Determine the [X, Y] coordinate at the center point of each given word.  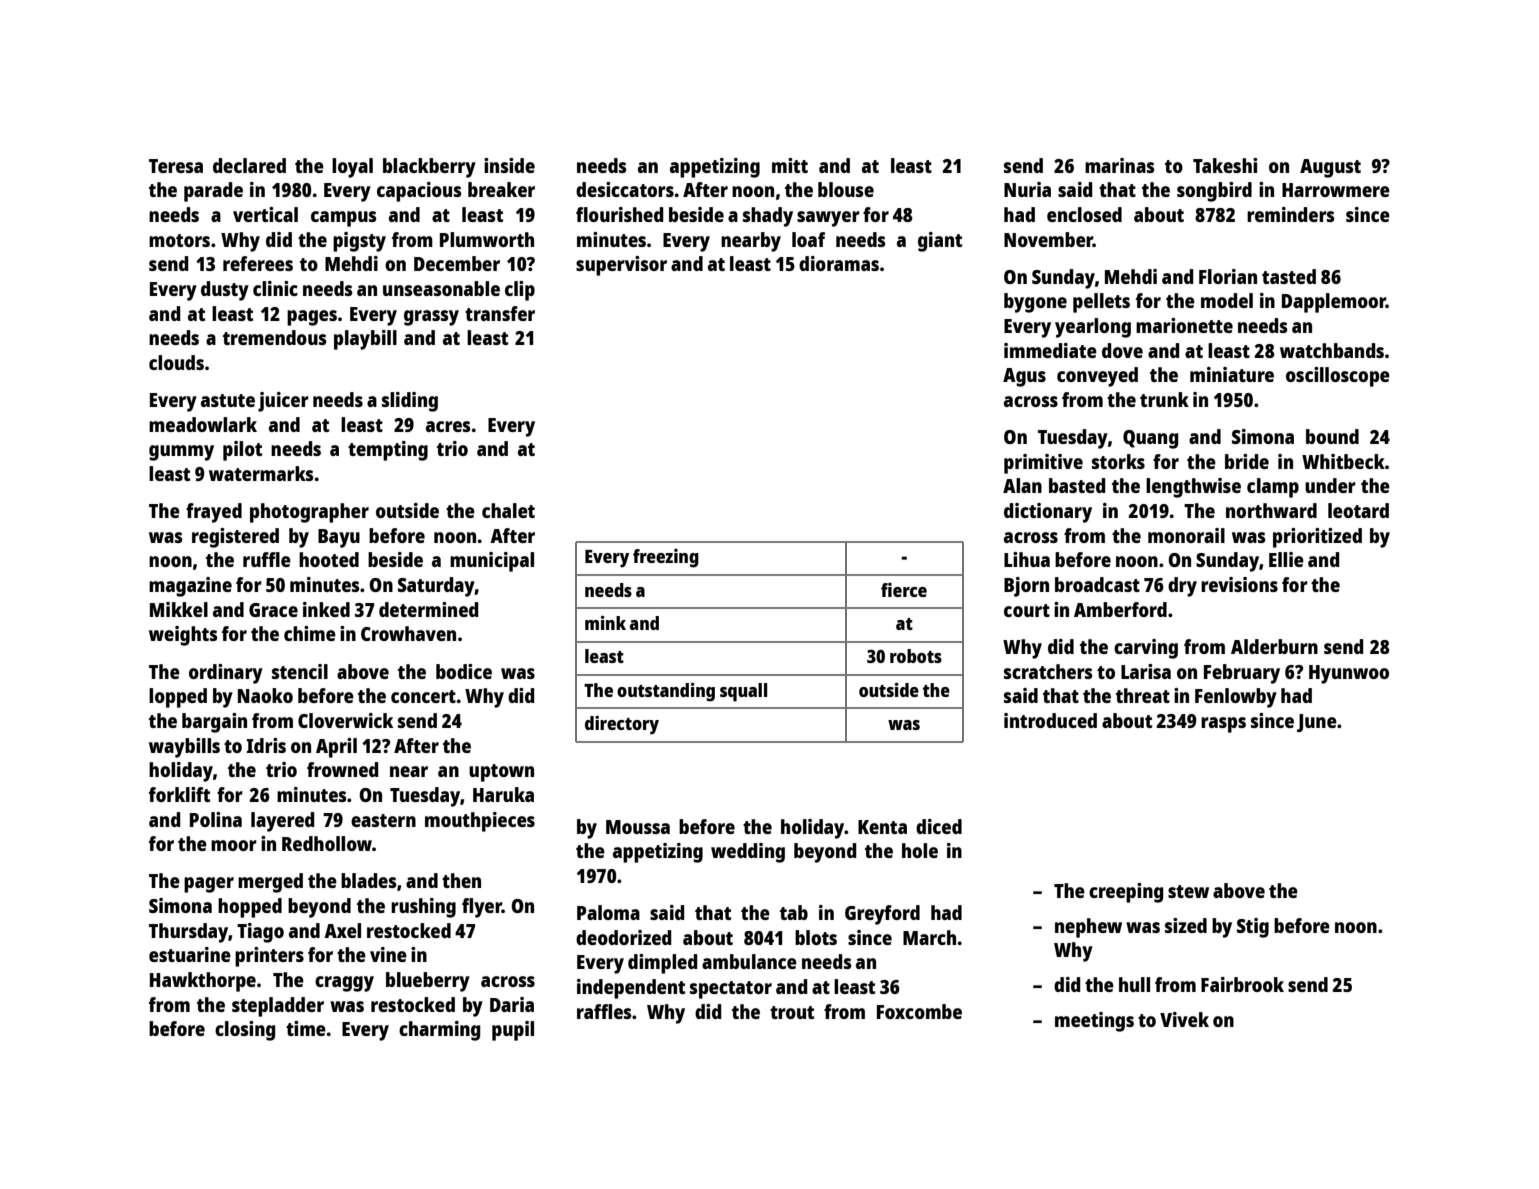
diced [939, 826]
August [1330, 168]
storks [1118, 461]
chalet [508, 510]
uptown [501, 773]
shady [768, 217]
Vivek [1184, 1019]
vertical [265, 214]
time [306, 1028]
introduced [1050, 720]
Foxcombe [919, 1011]
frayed [214, 513]
